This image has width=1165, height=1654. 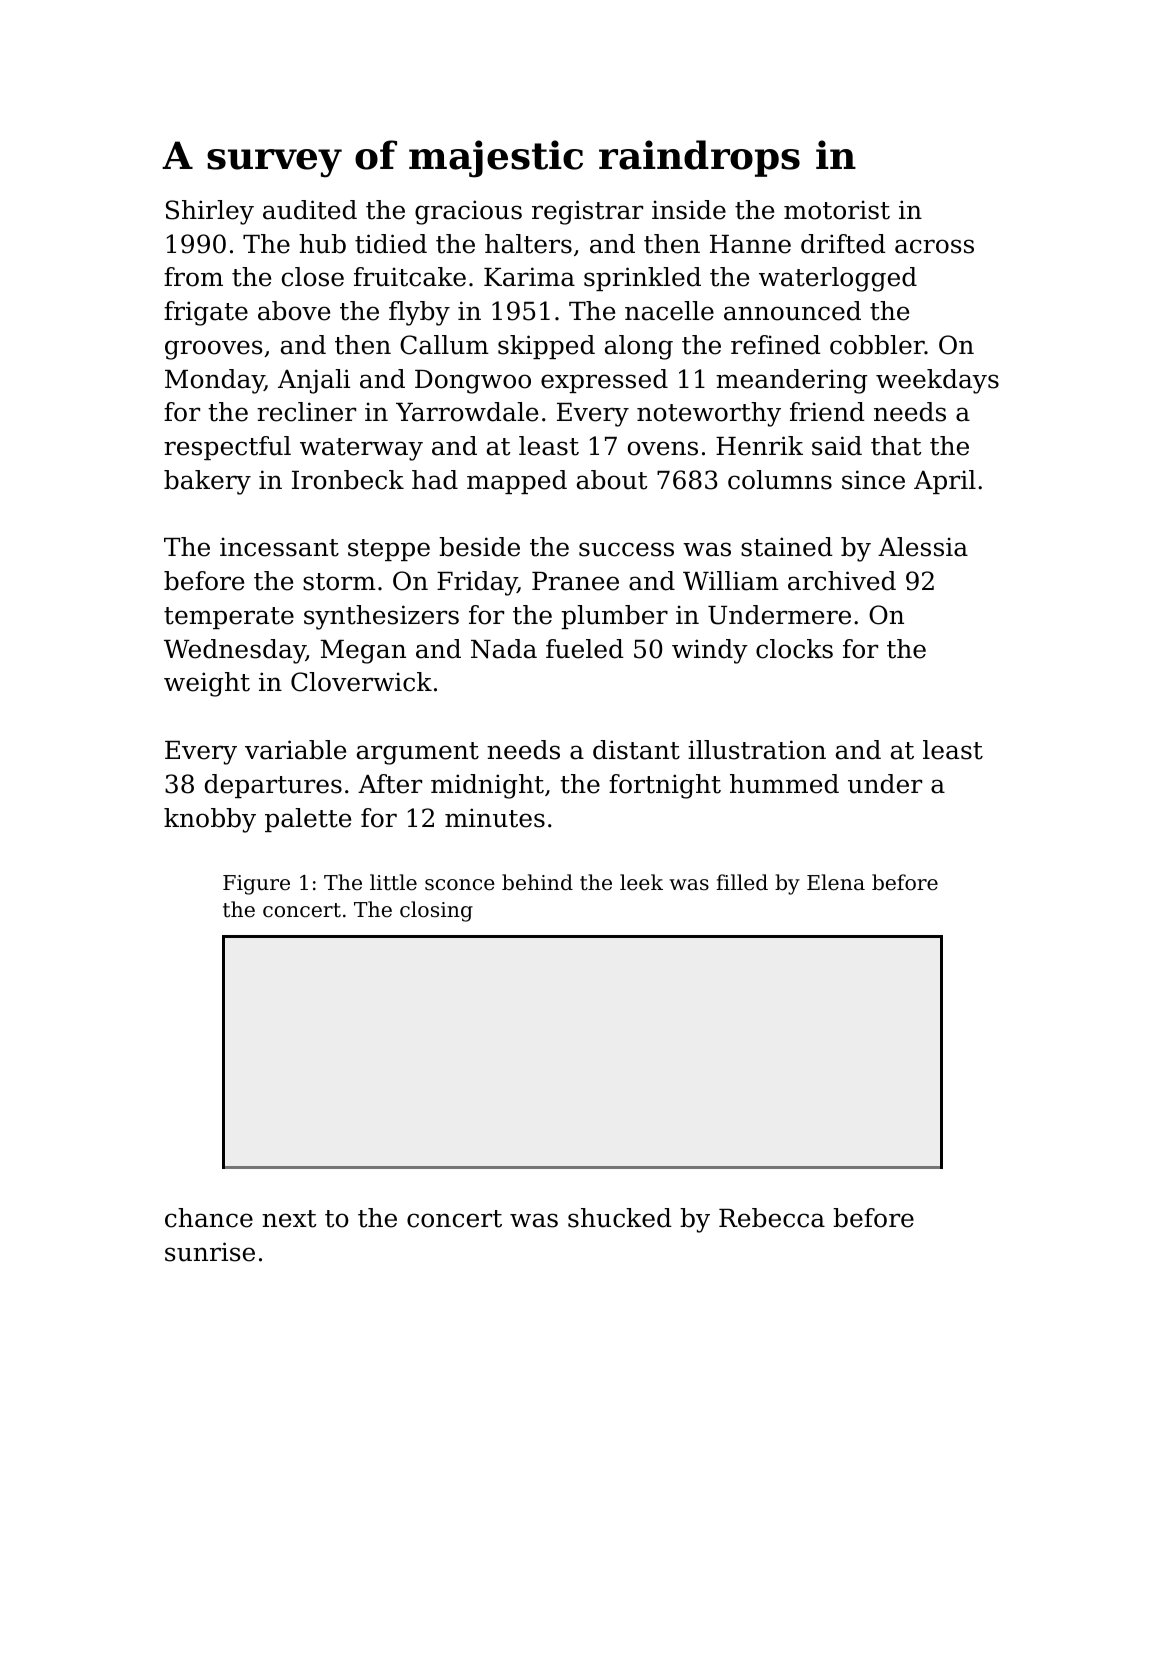 I want to click on weekdays, so click(x=937, y=381).
